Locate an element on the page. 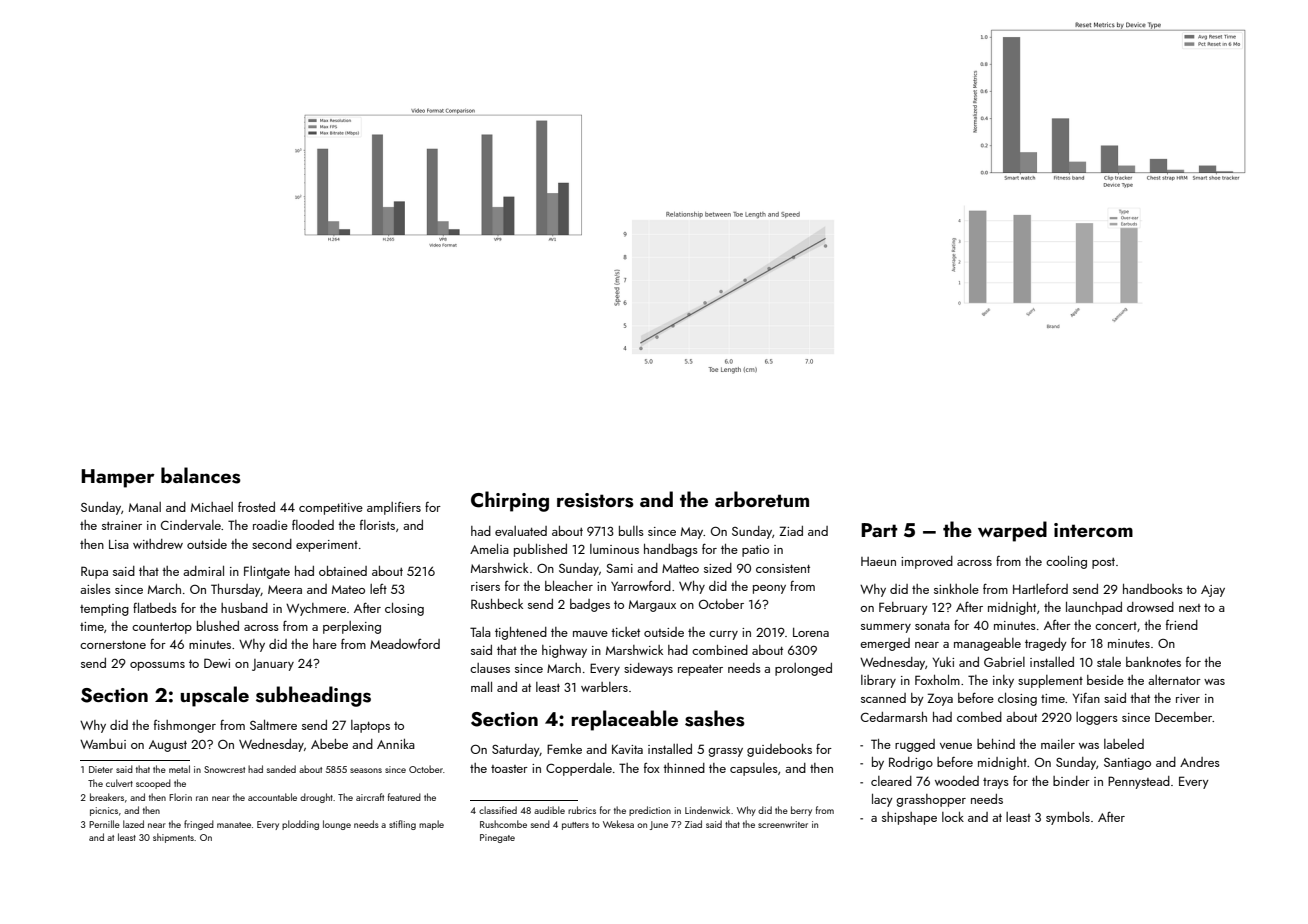 The height and width of the page is (924, 1308). aircraft is located at coordinates (370, 797).
